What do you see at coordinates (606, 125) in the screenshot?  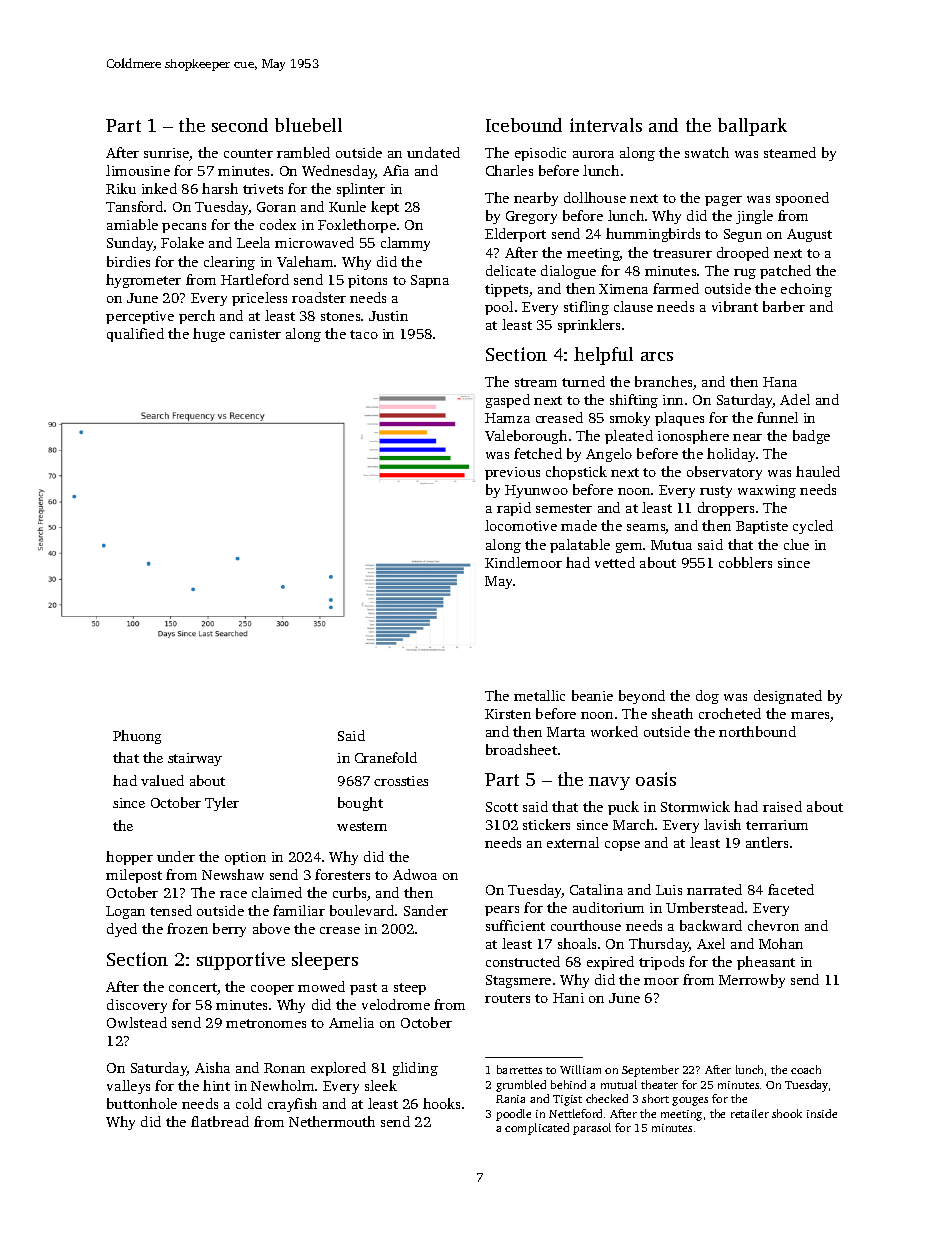 I see `intervals` at bounding box center [606, 125].
